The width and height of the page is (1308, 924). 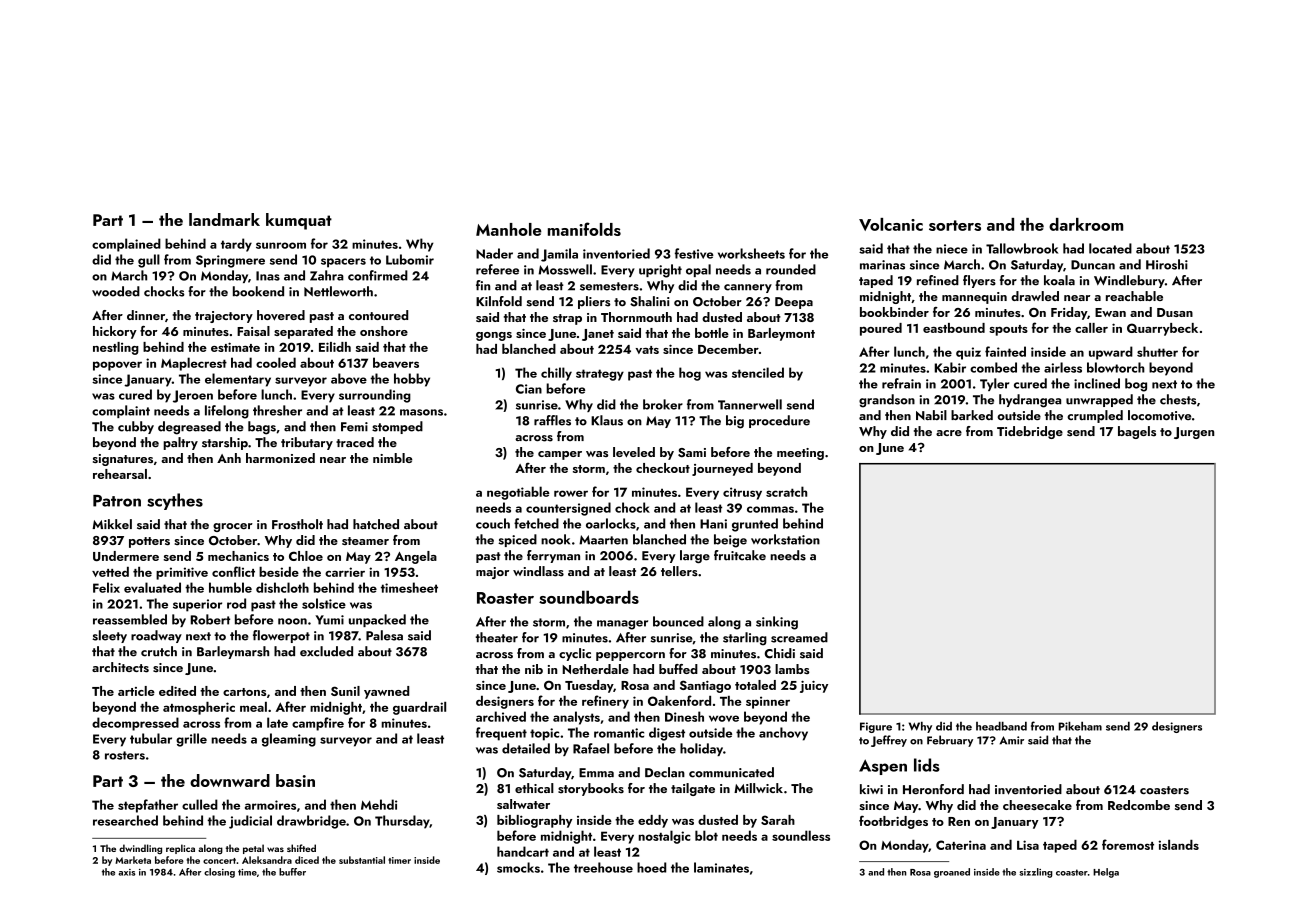 I want to click on digest, so click(x=667, y=734).
